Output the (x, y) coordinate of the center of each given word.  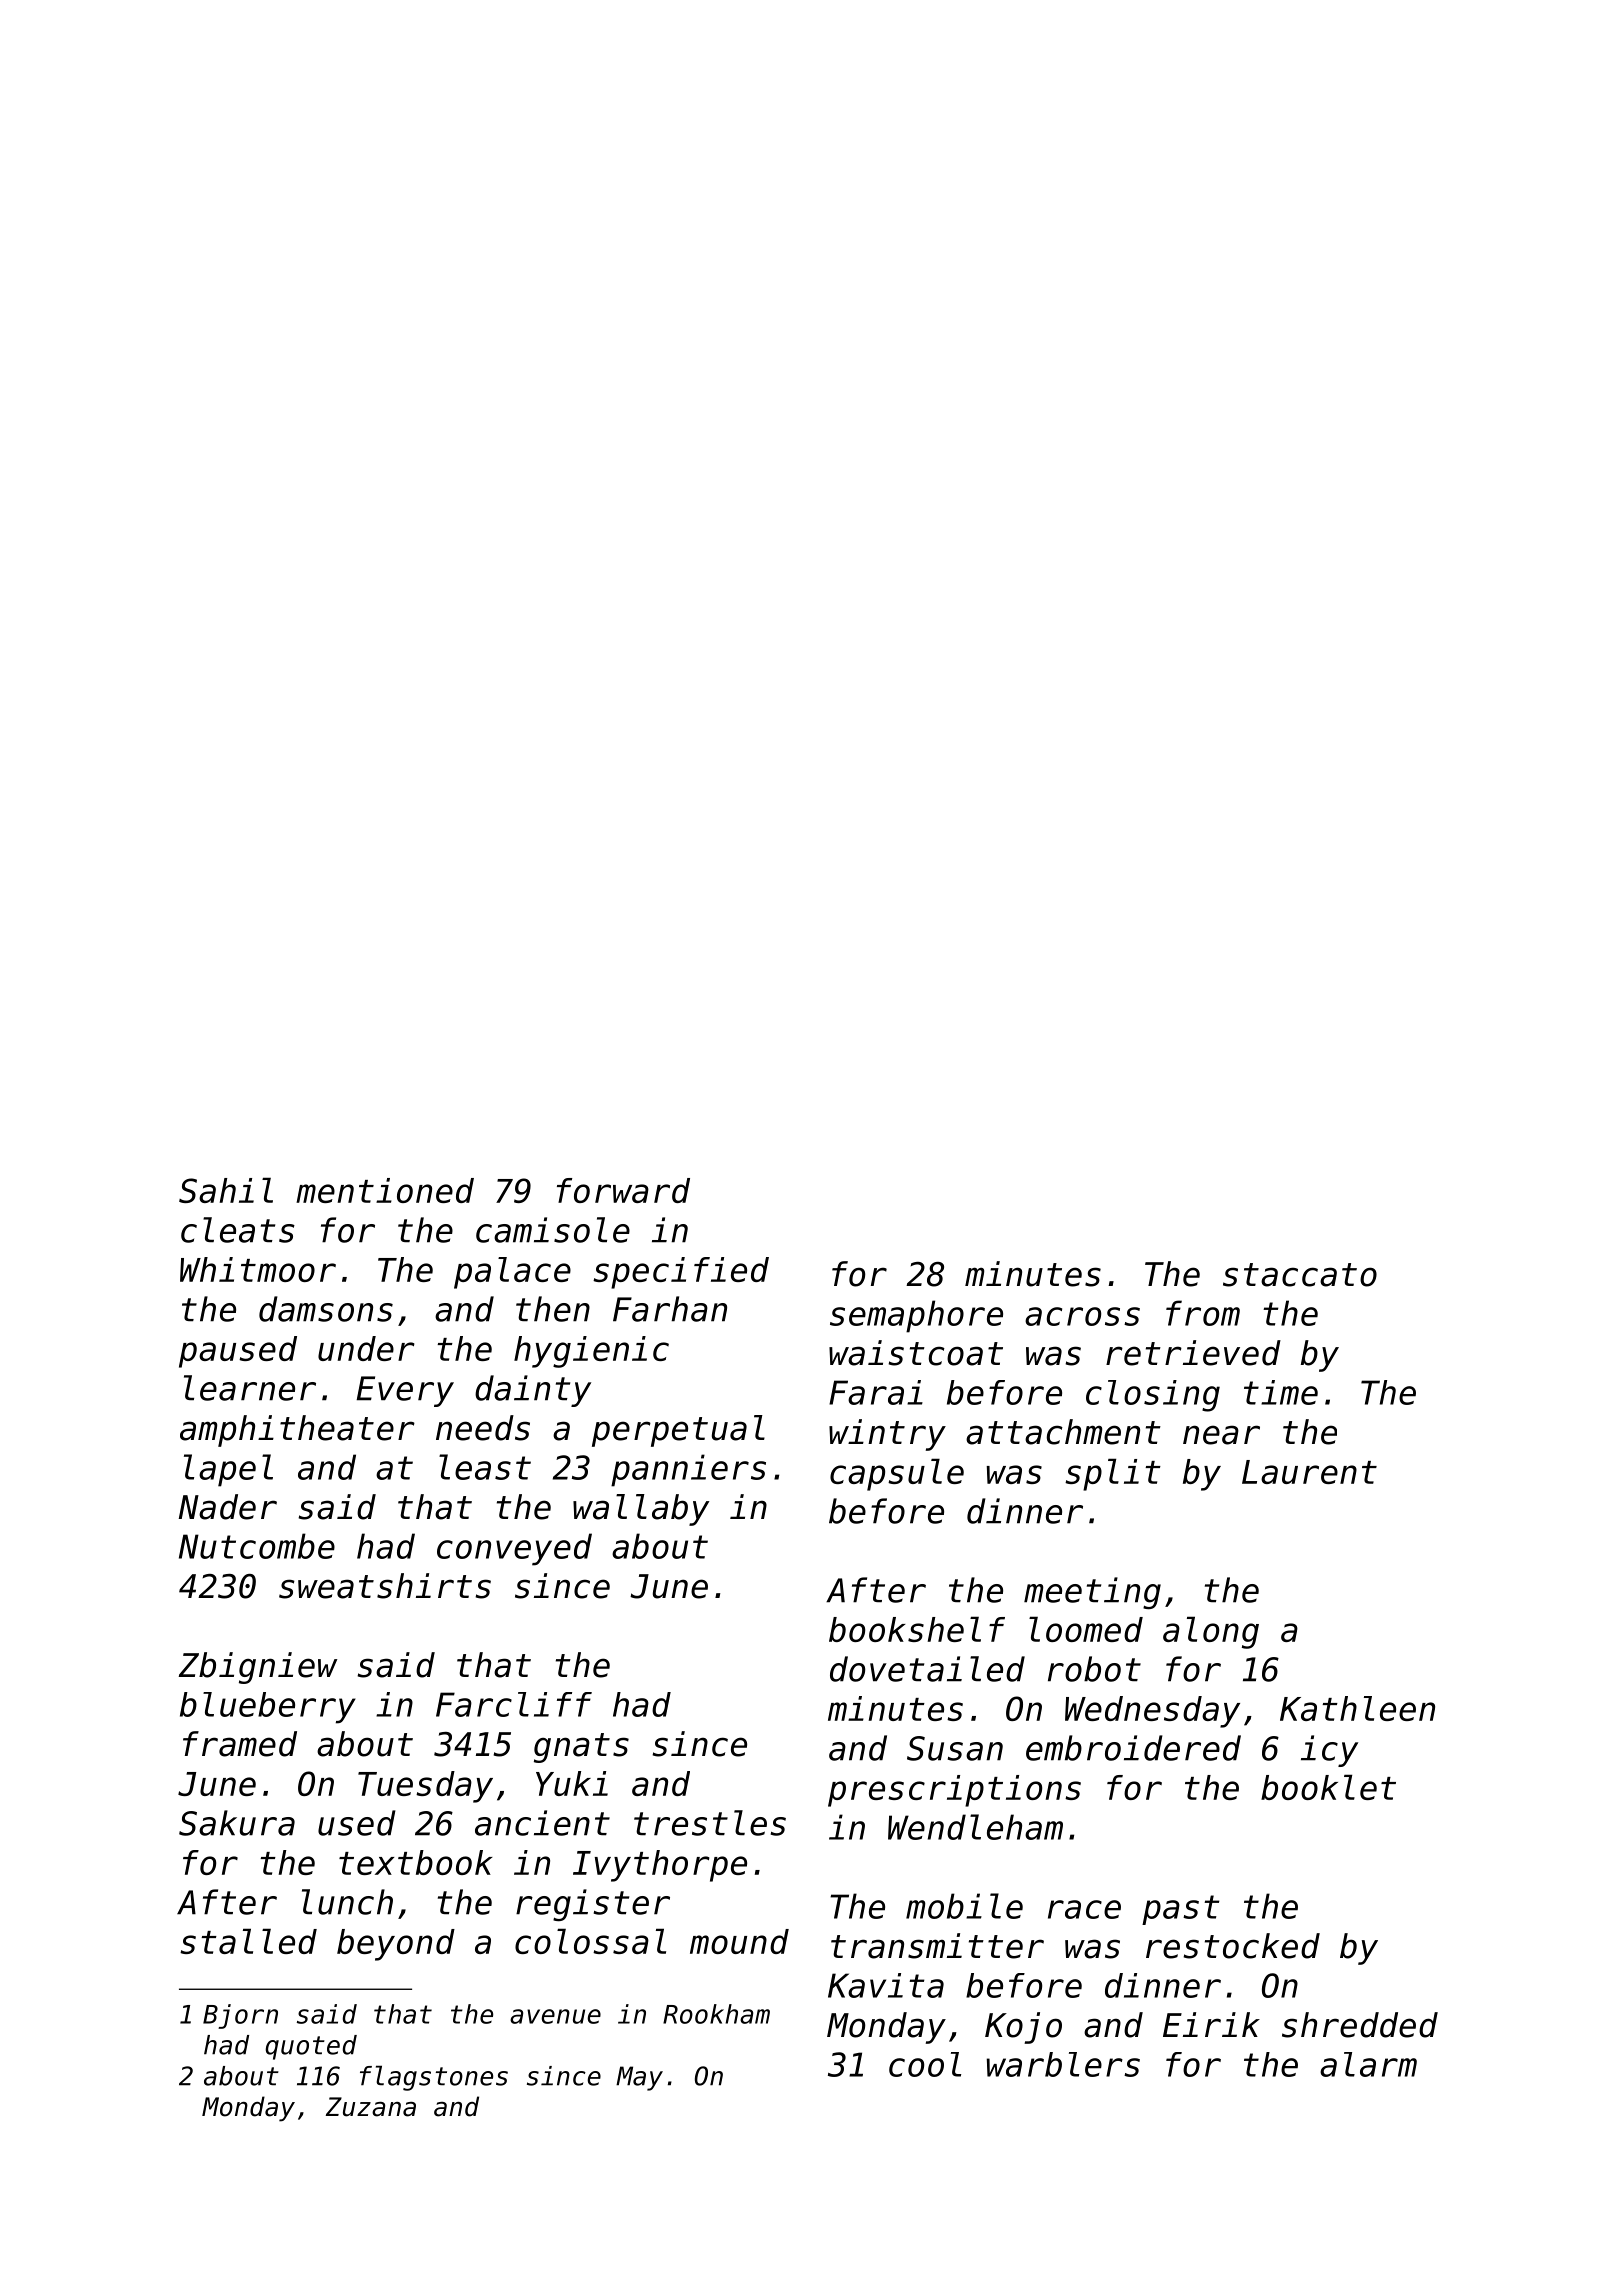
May (639, 2078)
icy (1329, 1751)
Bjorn (240, 2016)
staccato (1300, 1275)
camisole (553, 1230)
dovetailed (927, 1669)
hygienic (591, 1352)
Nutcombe (257, 1546)
